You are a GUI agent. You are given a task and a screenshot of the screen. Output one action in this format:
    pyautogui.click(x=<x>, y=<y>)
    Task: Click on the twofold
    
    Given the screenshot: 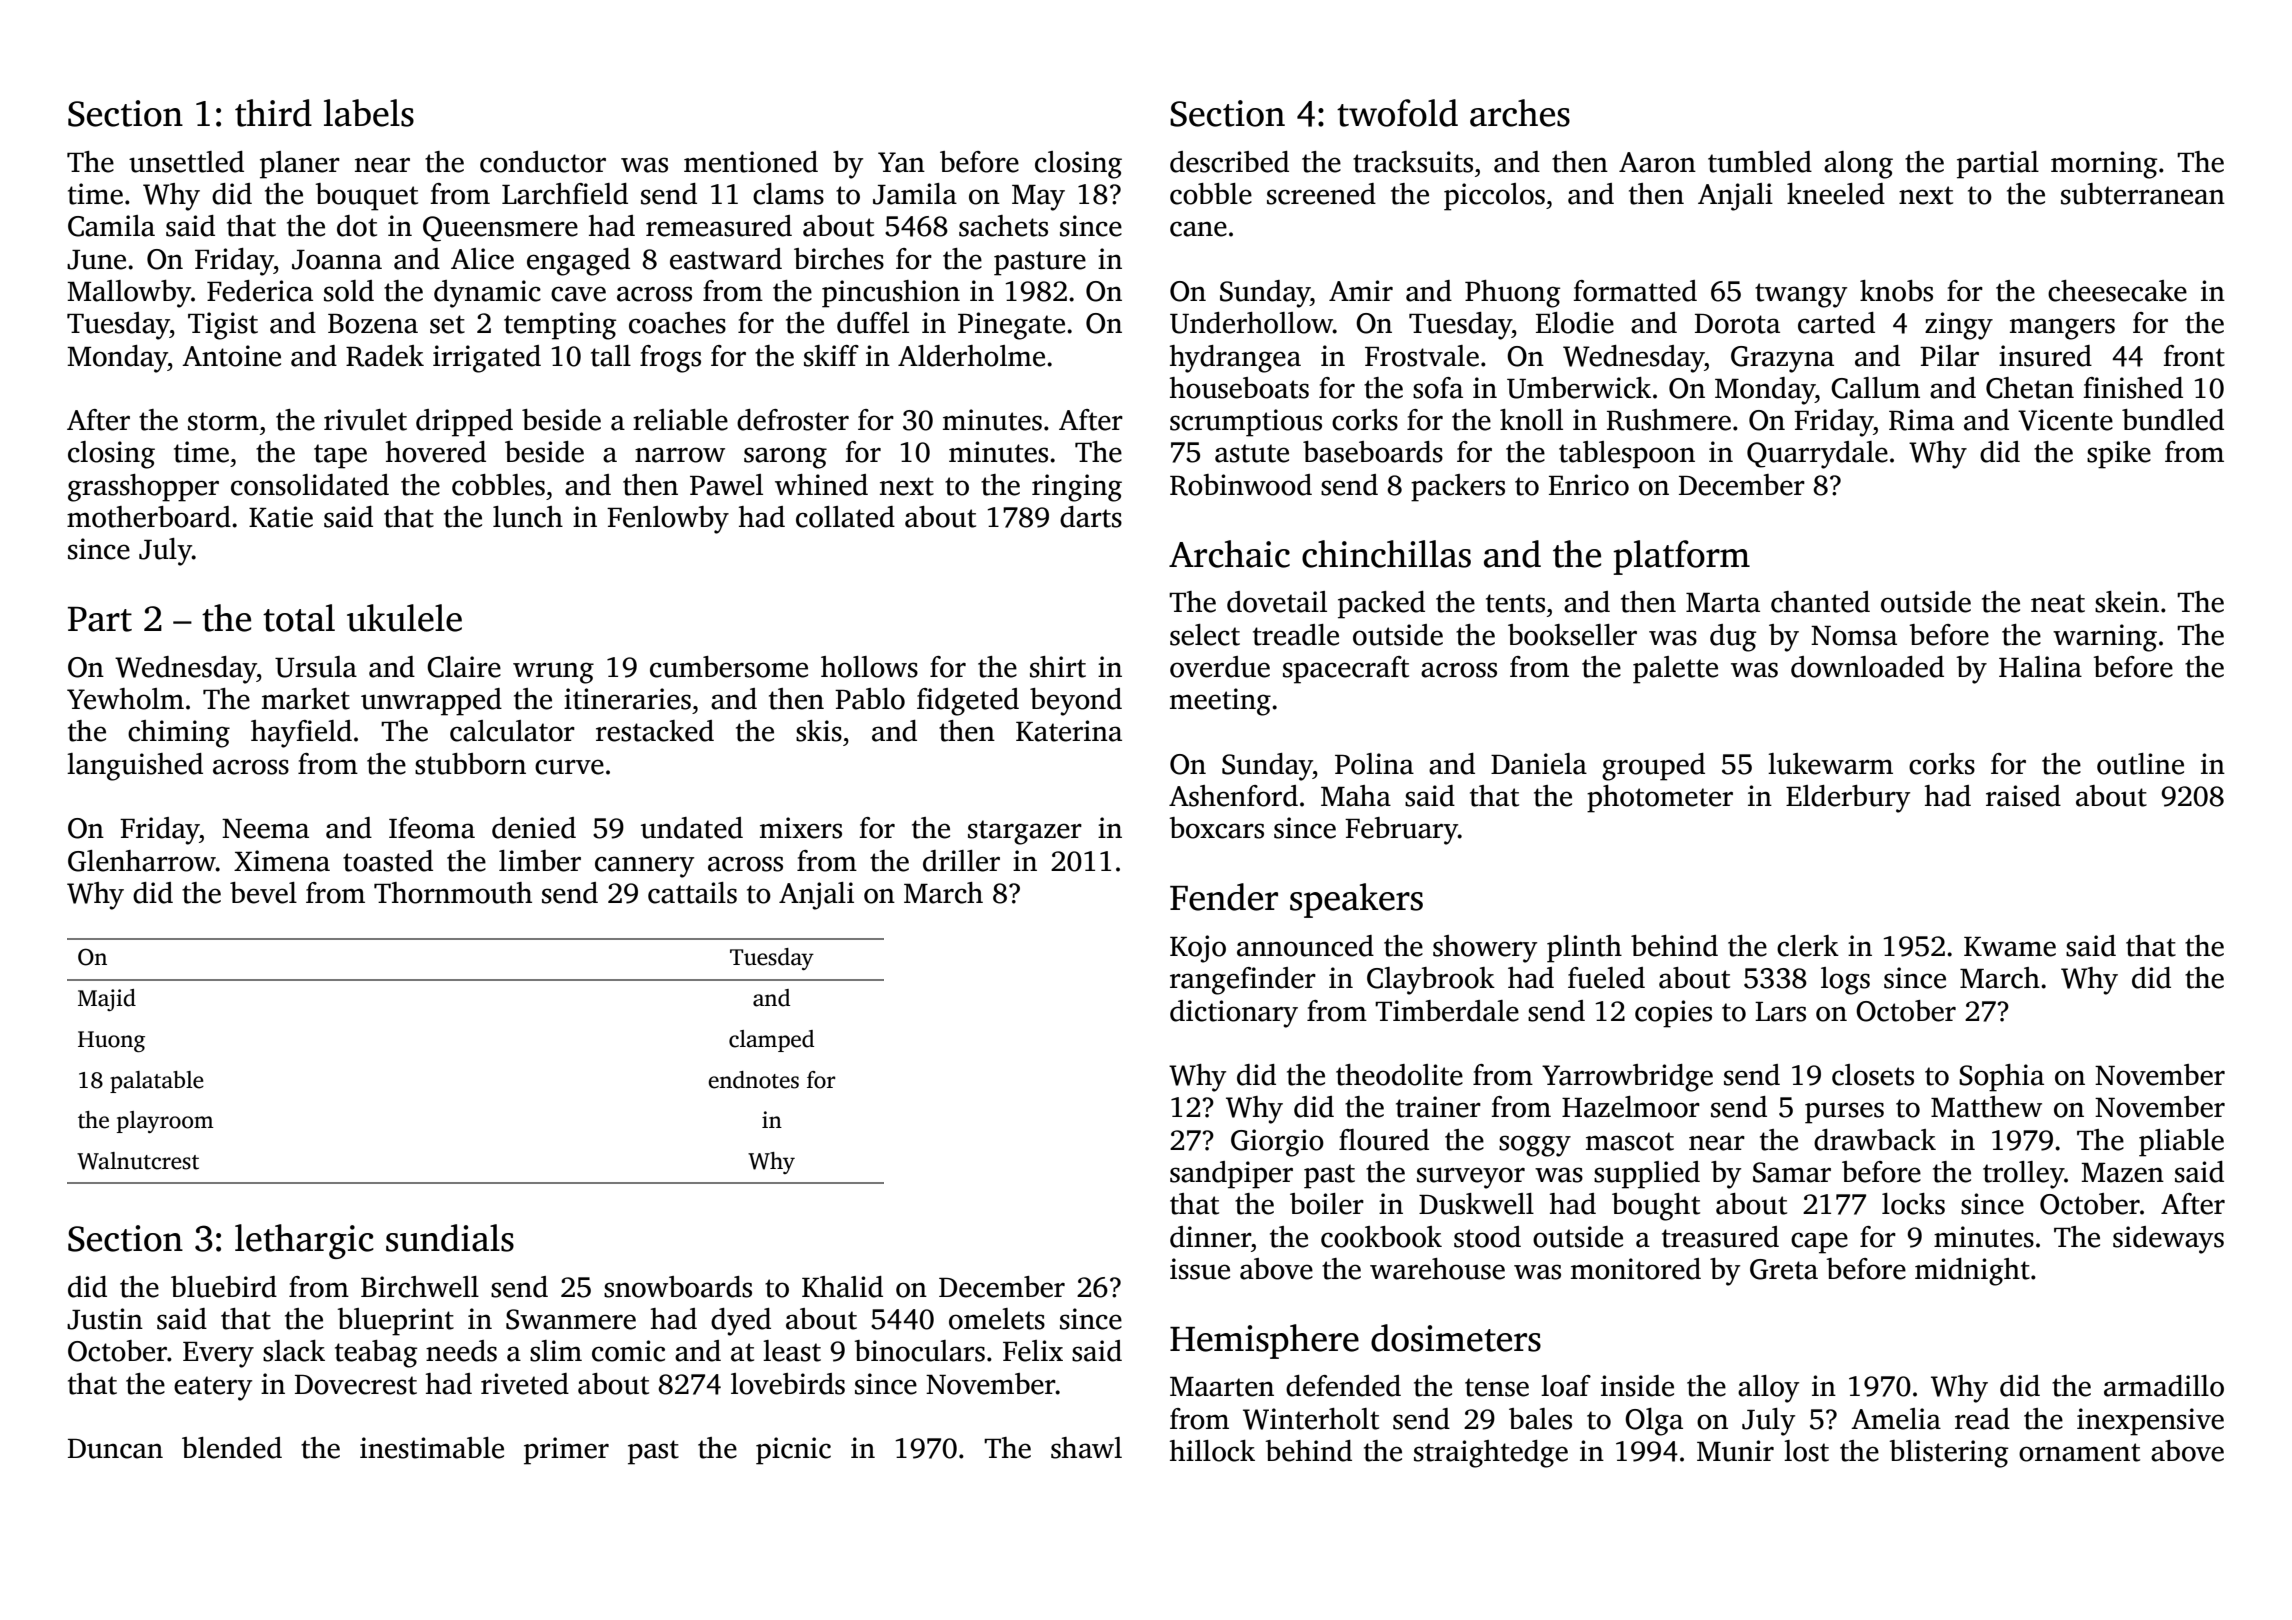 What is the action you would take?
    pyautogui.click(x=1397, y=113)
